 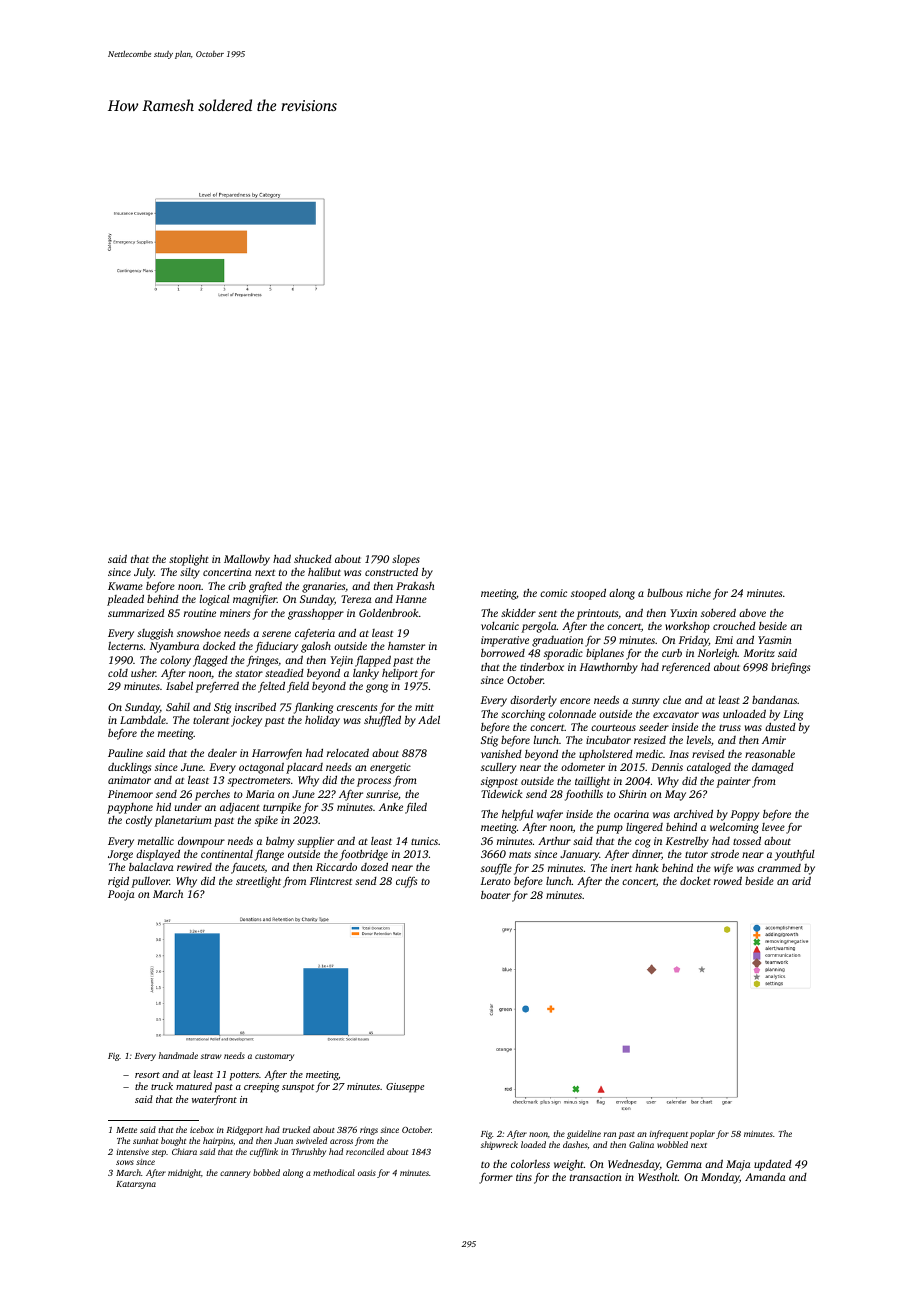 What do you see at coordinates (136, 1185) in the screenshot?
I see `Katarzyna` at bounding box center [136, 1185].
